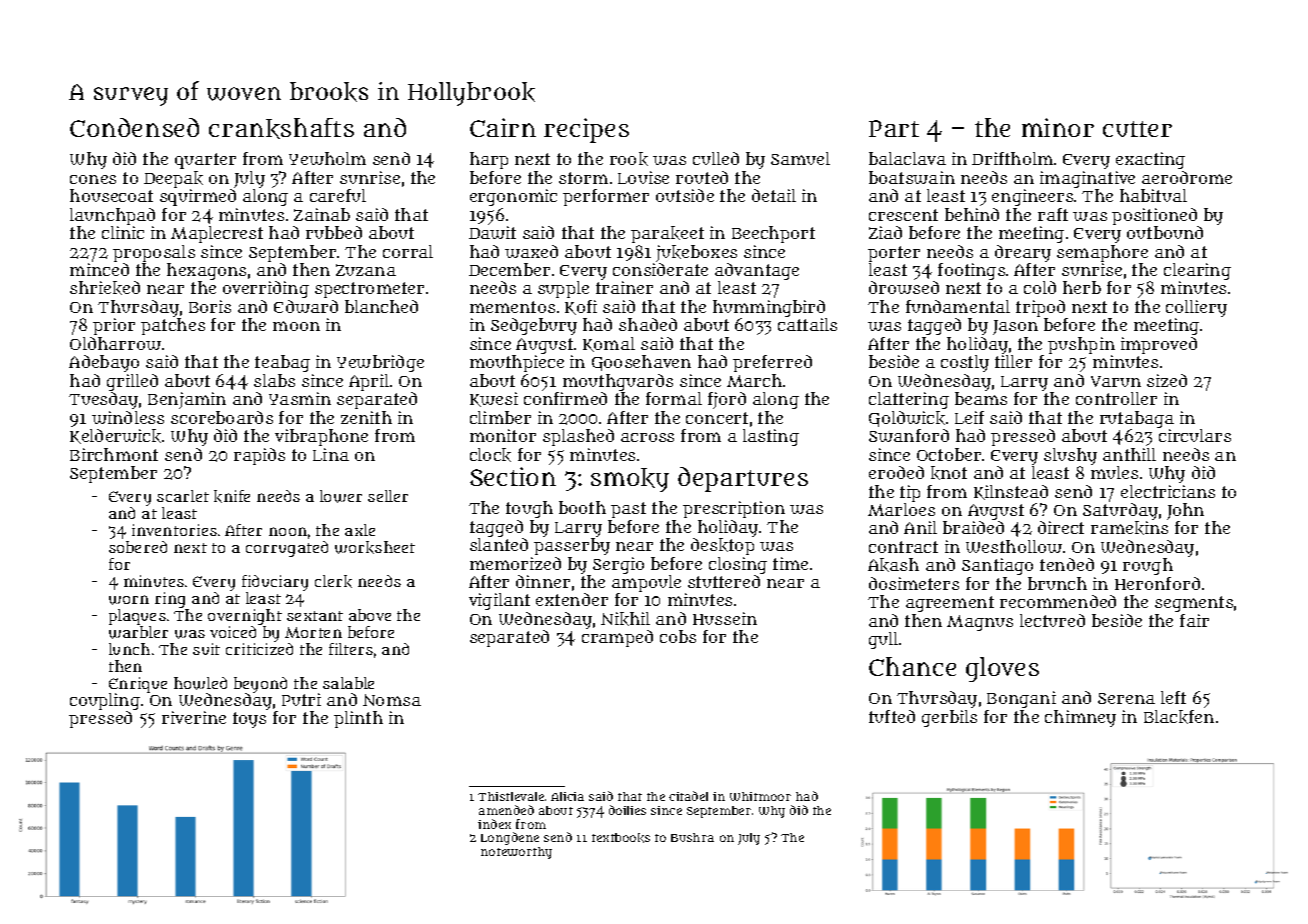 This image has width=1308, height=924. I want to click on index, so click(494, 824).
